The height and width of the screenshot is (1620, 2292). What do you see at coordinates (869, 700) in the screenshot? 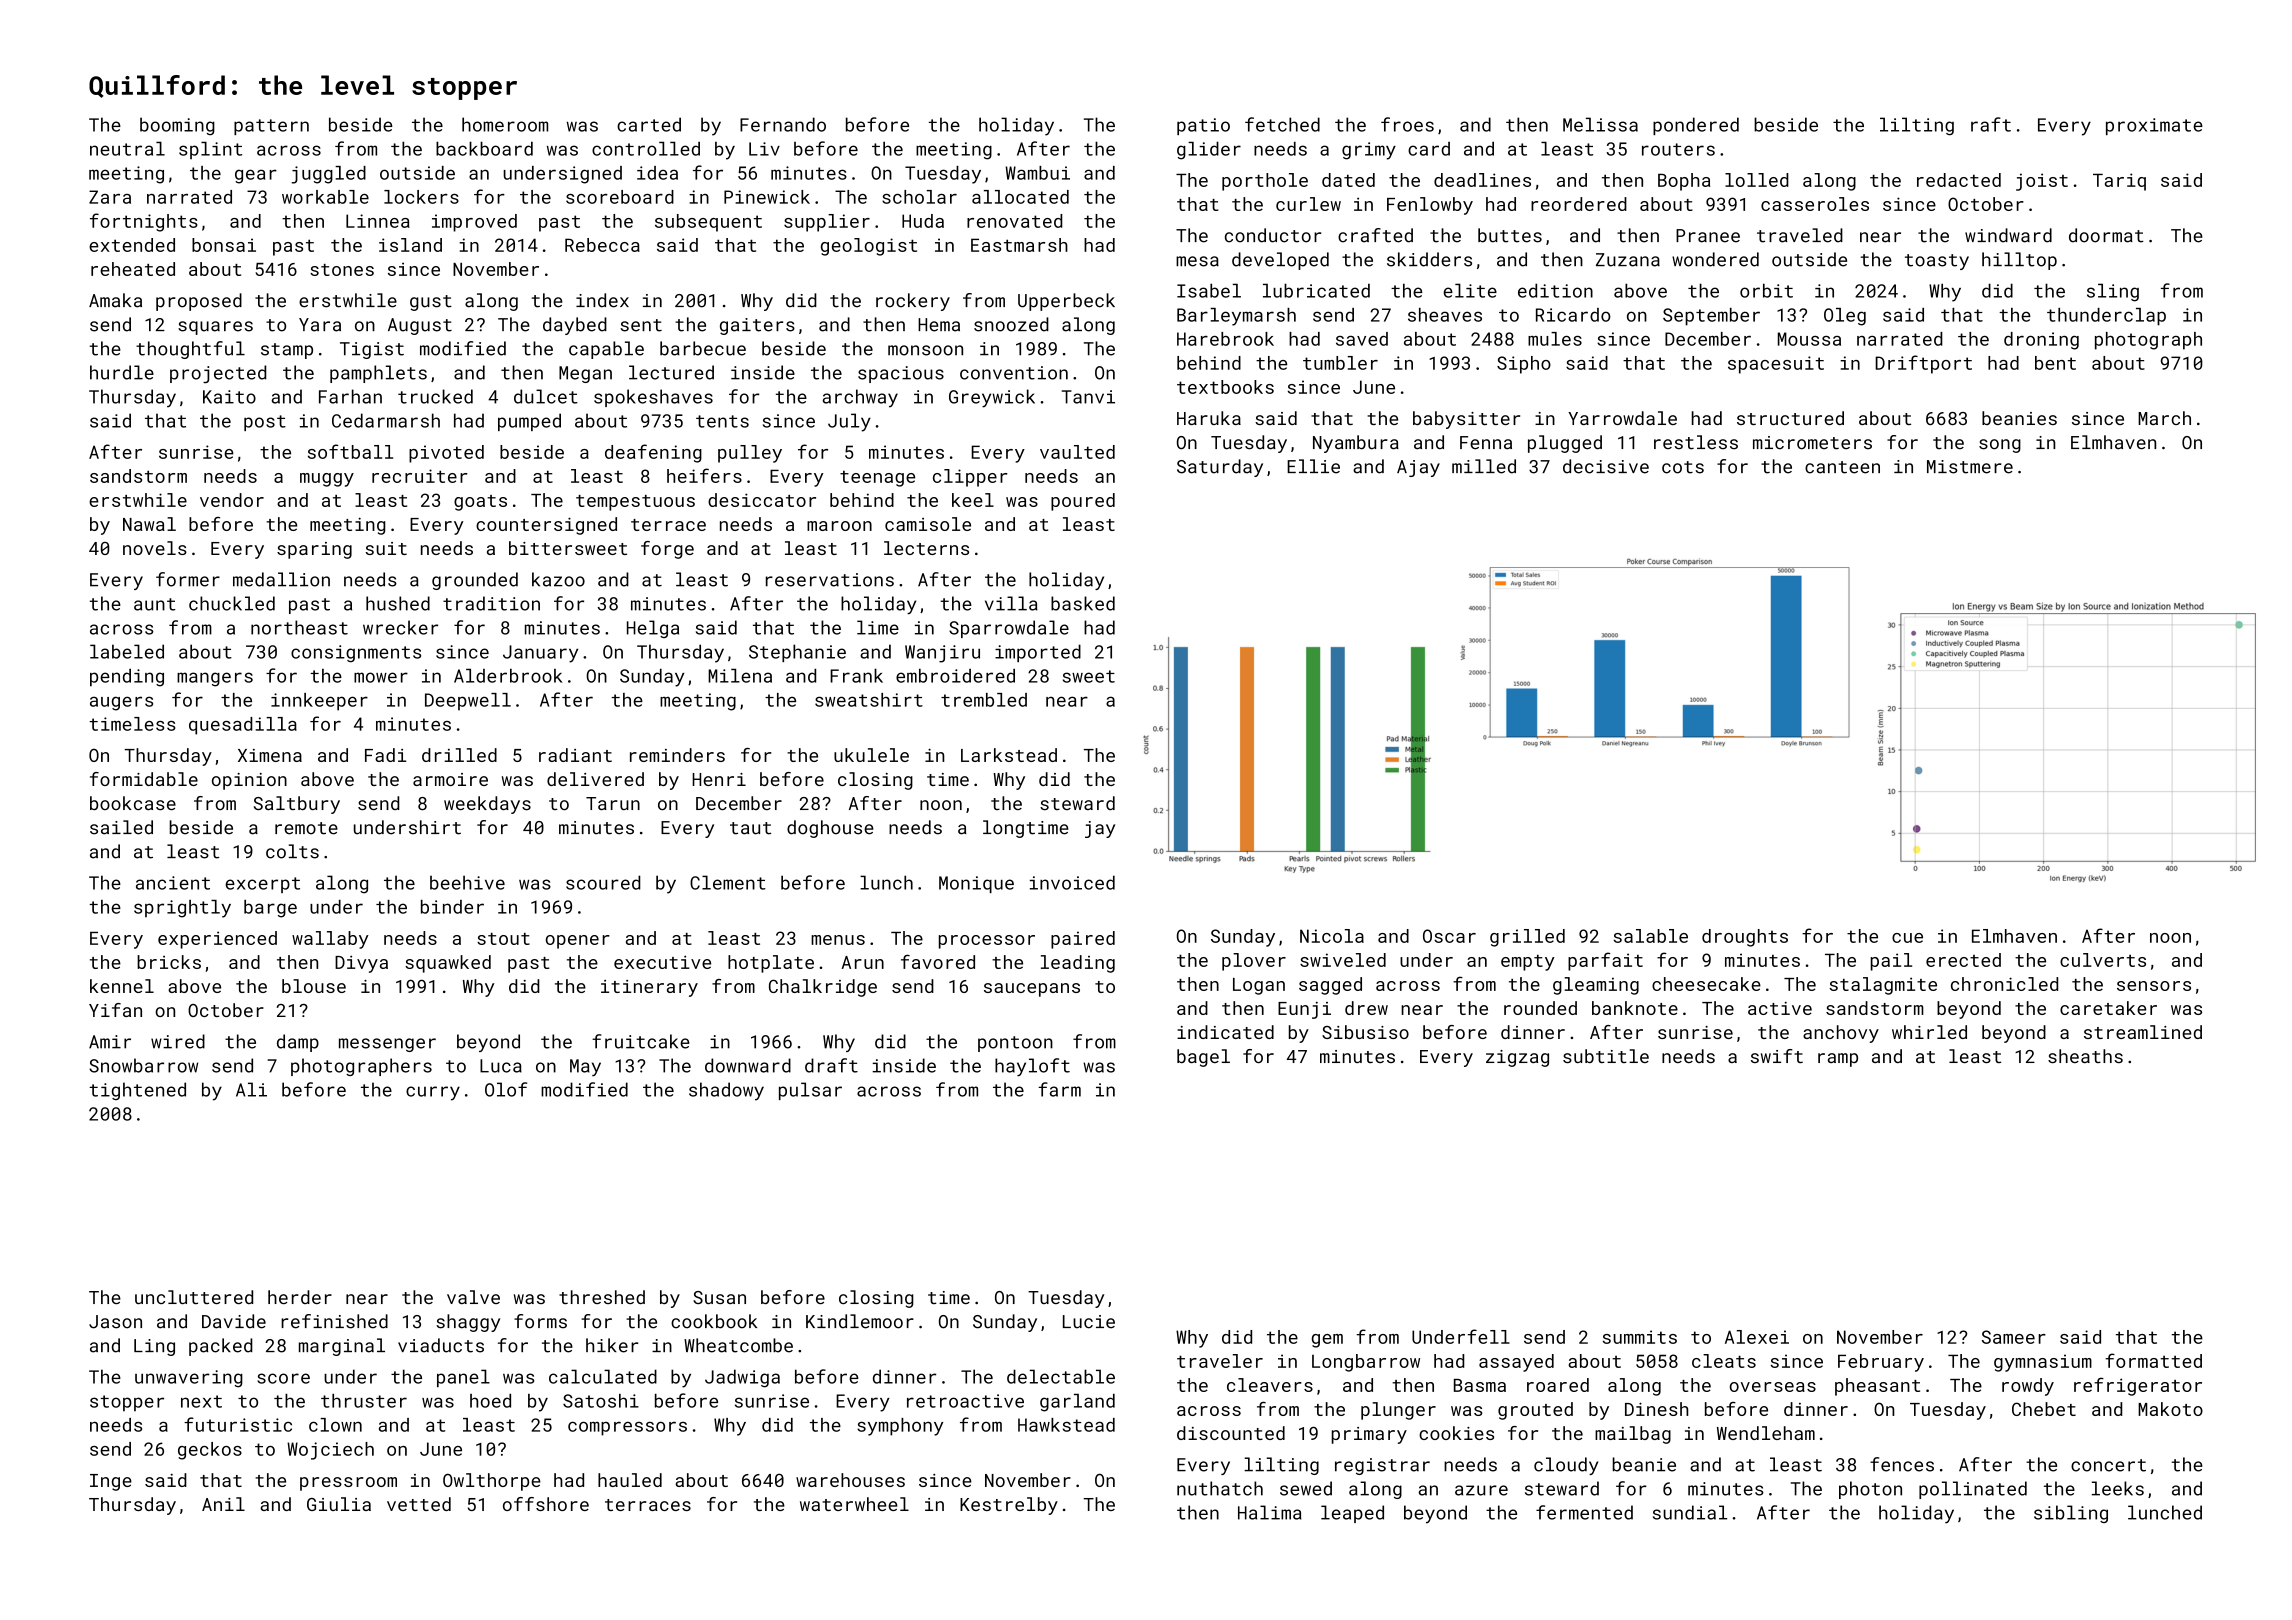
I see `sweatshirt` at bounding box center [869, 700].
